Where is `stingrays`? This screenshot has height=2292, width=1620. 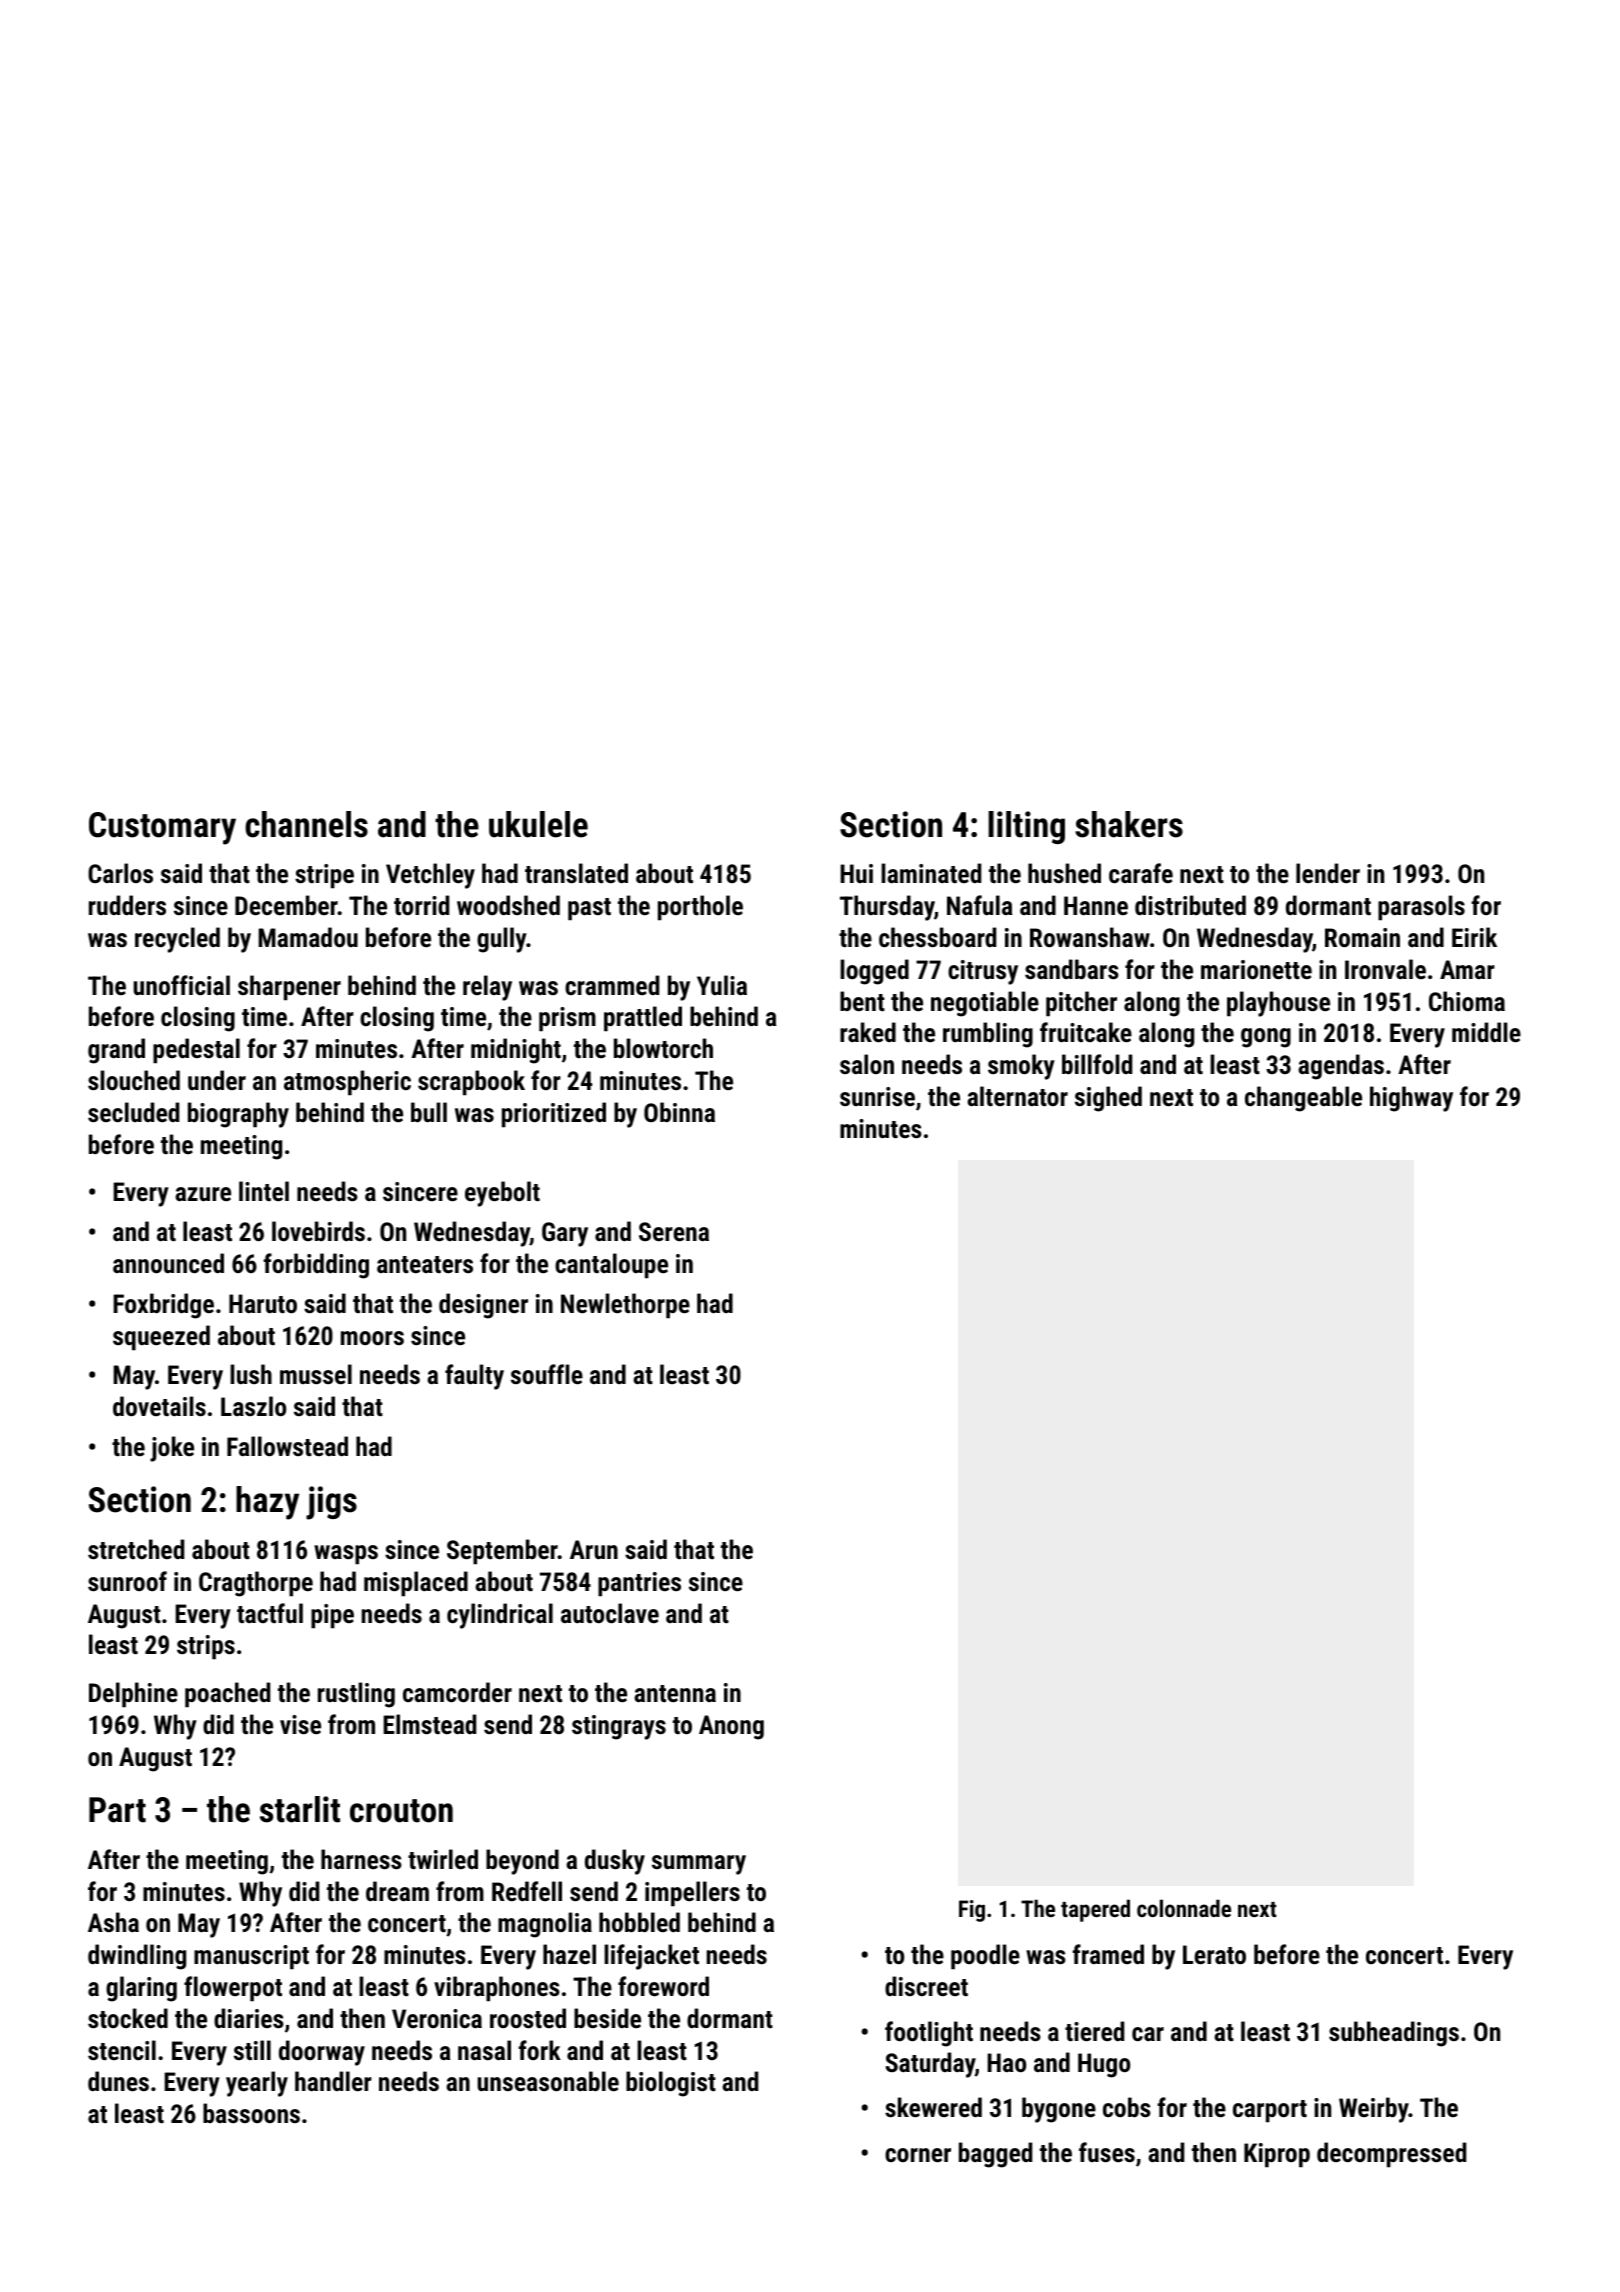 stingrays is located at coordinates (619, 1727).
